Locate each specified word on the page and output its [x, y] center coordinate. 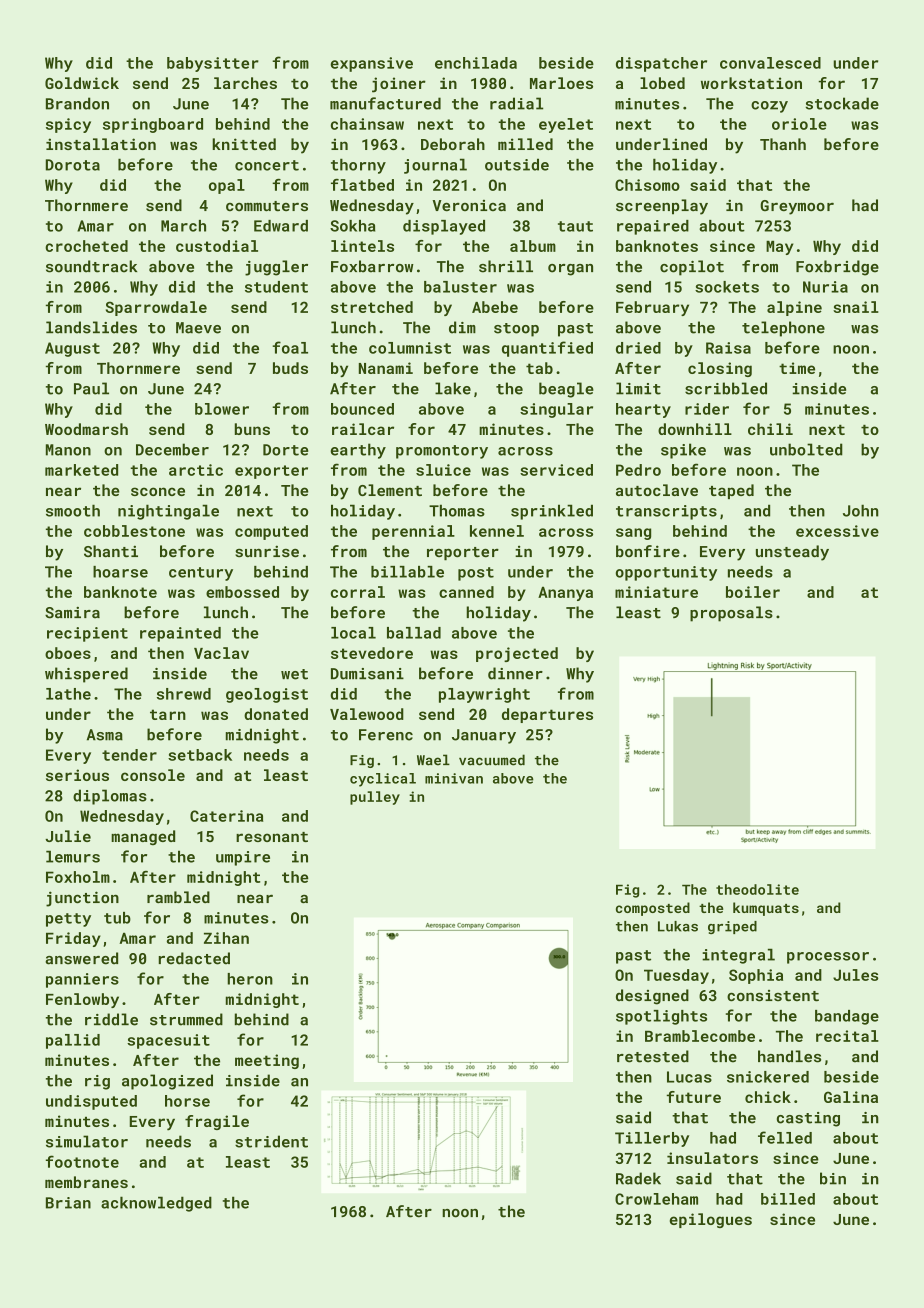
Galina [851, 1097]
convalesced [770, 63]
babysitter [213, 64]
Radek [638, 1178]
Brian [68, 1203]
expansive [372, 64]
